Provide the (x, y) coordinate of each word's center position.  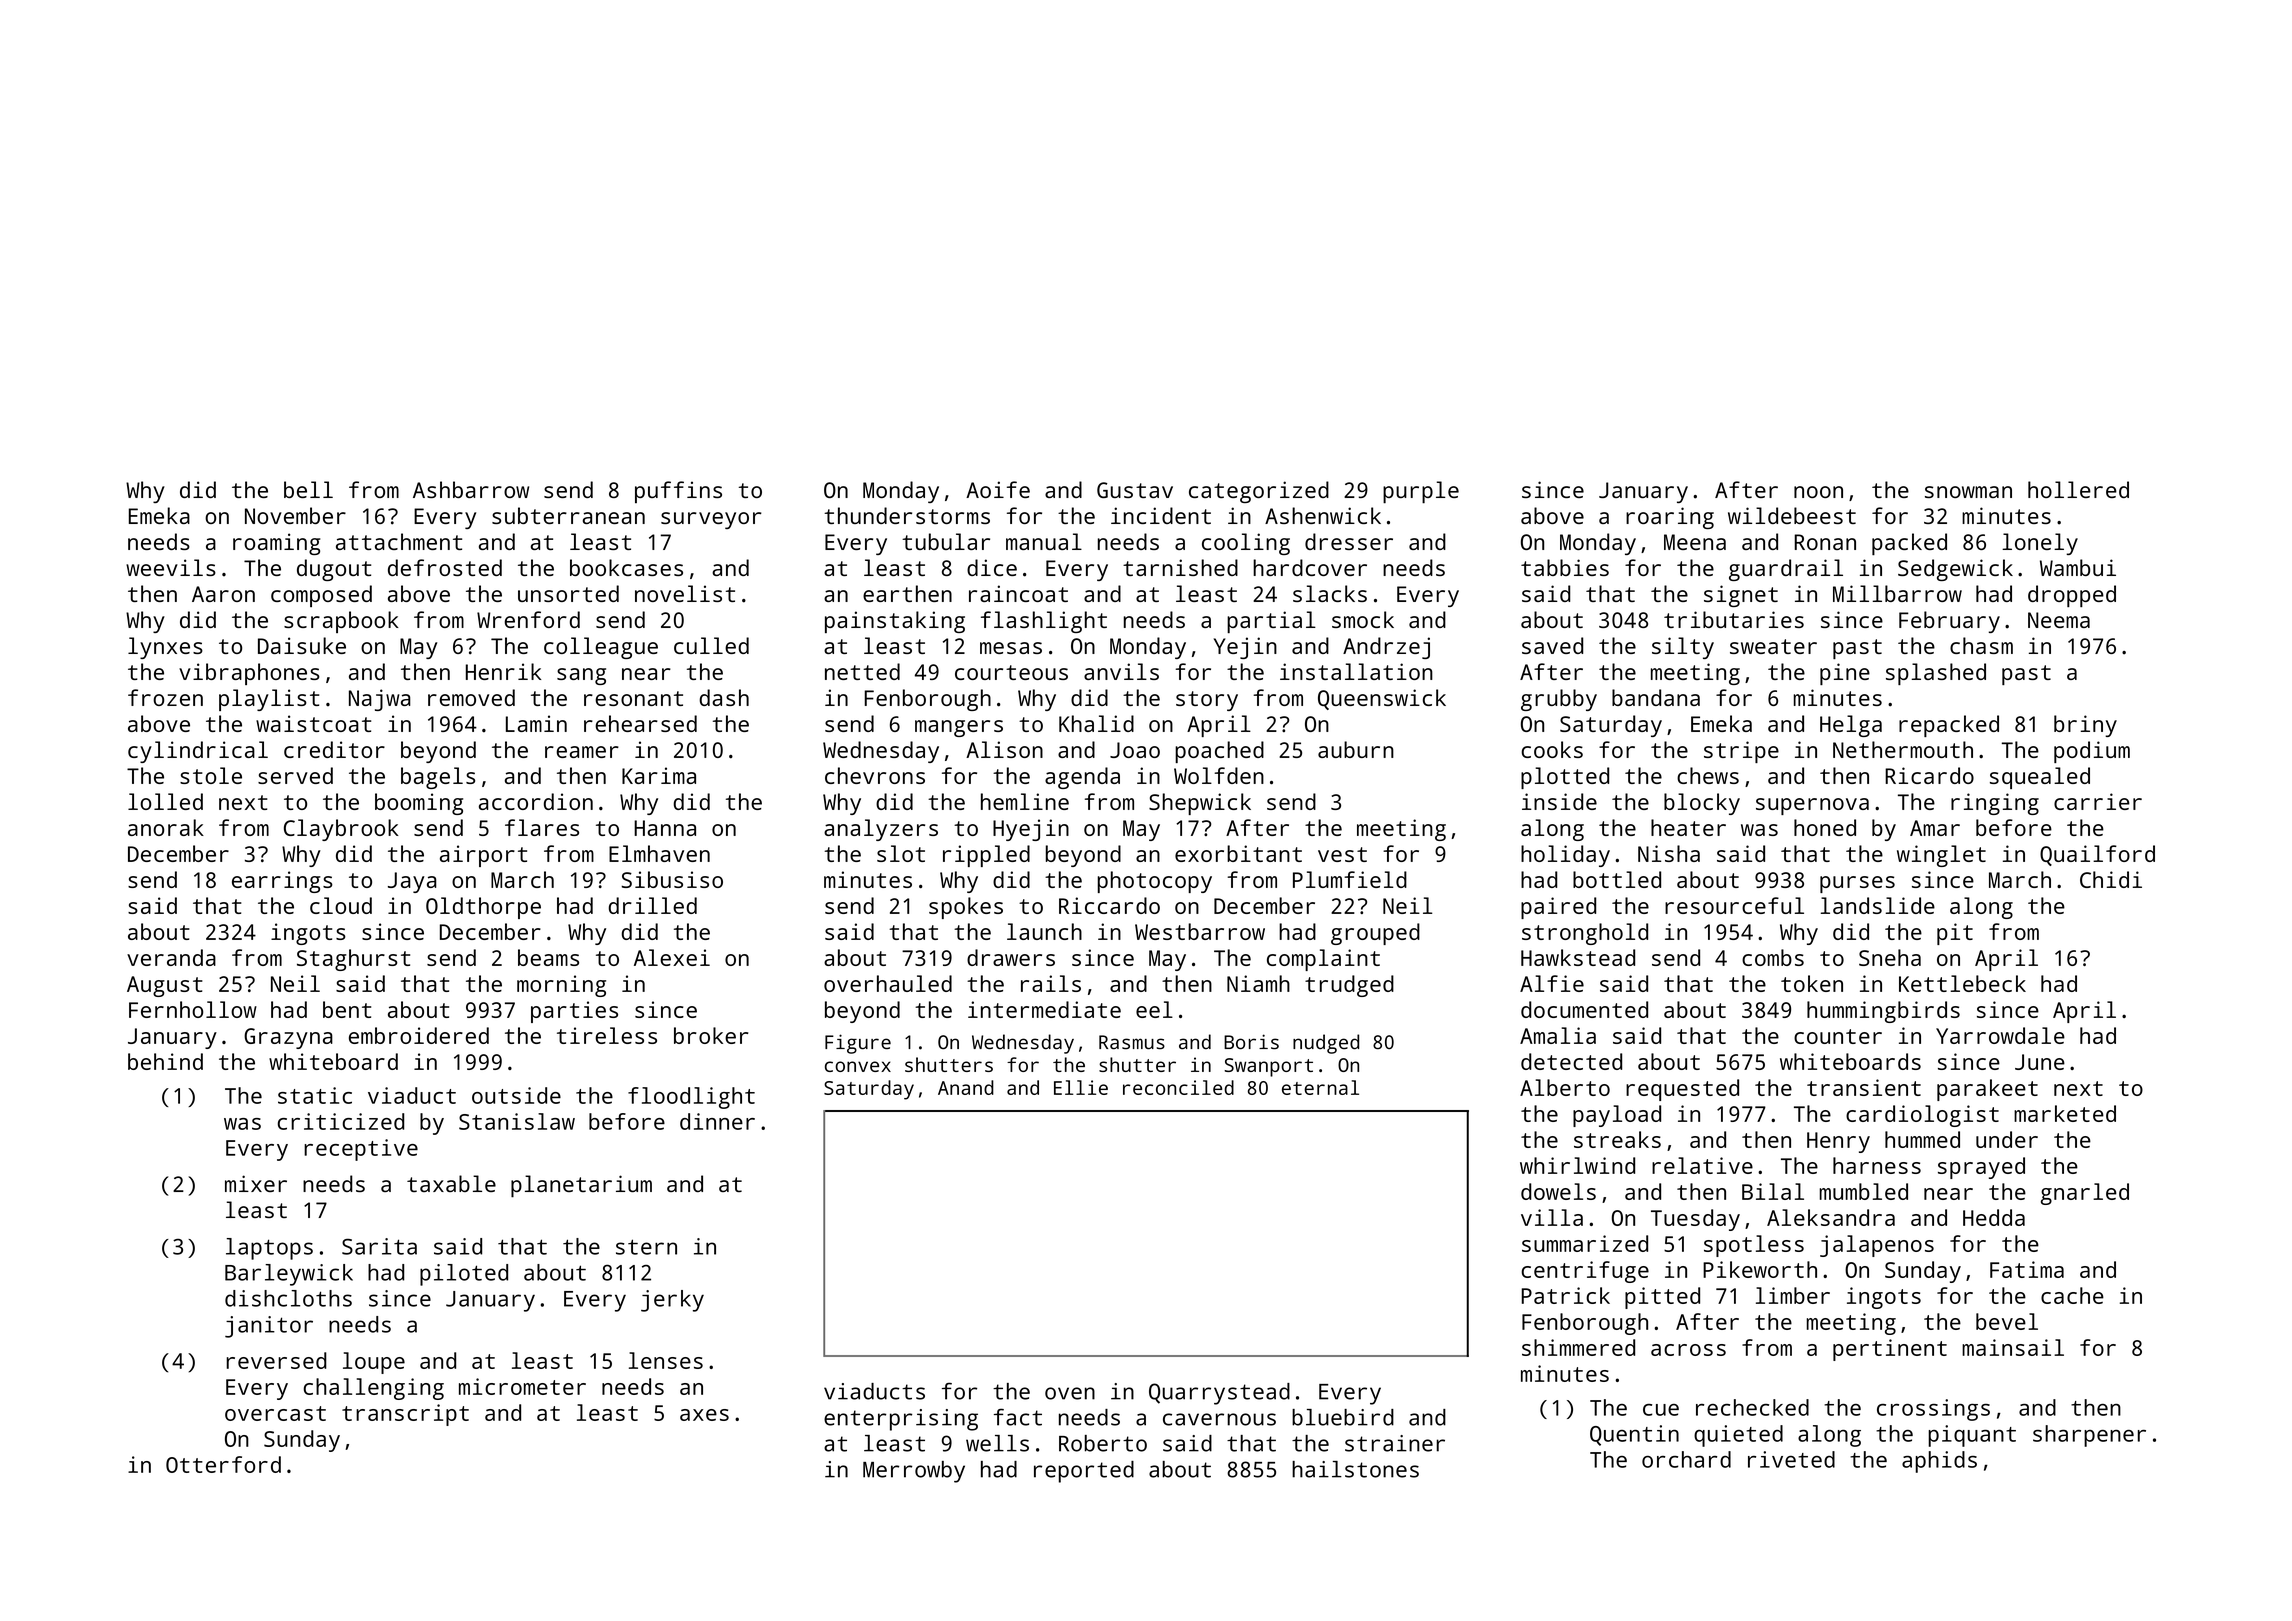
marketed (2065, 1113)
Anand (966, 1087)
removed (471, 697)
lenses (666, 1360)
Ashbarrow (471, 489)
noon (1818, 492)
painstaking (895, 622)
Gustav (1135, 490)
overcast (275, 1413)
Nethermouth (1903, 749)
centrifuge (1585, 1272)
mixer (256, 1183)
